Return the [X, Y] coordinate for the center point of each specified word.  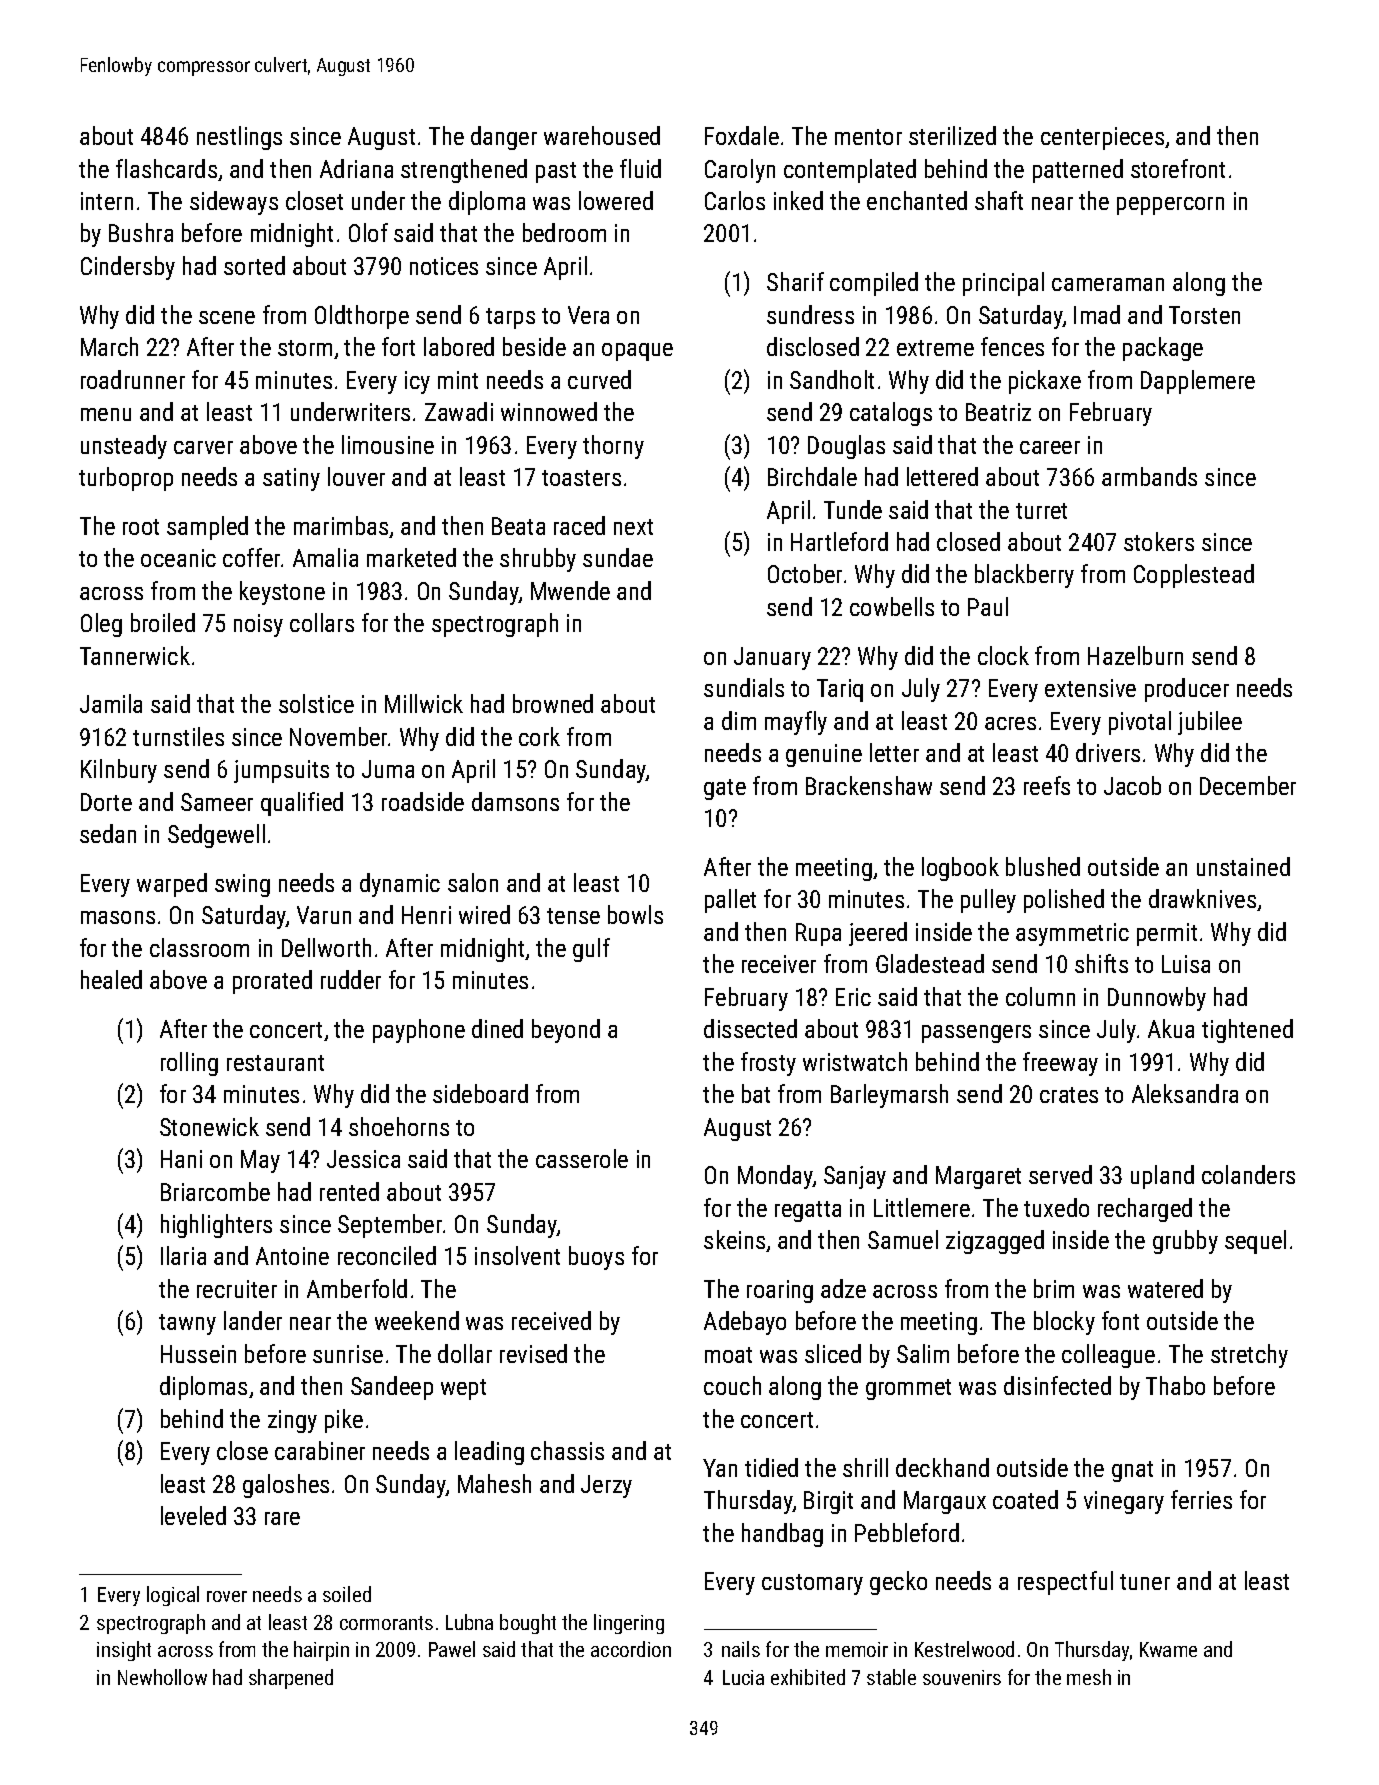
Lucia [743, 1677]
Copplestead [1194, 576]
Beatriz [998, 412]
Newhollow [162, 1677]
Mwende [570, 590]
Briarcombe [215, 1191]
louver [356, 476]
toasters [581, 478]
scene [227, 317]
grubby [1185, 1242]
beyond [566, 1031]
